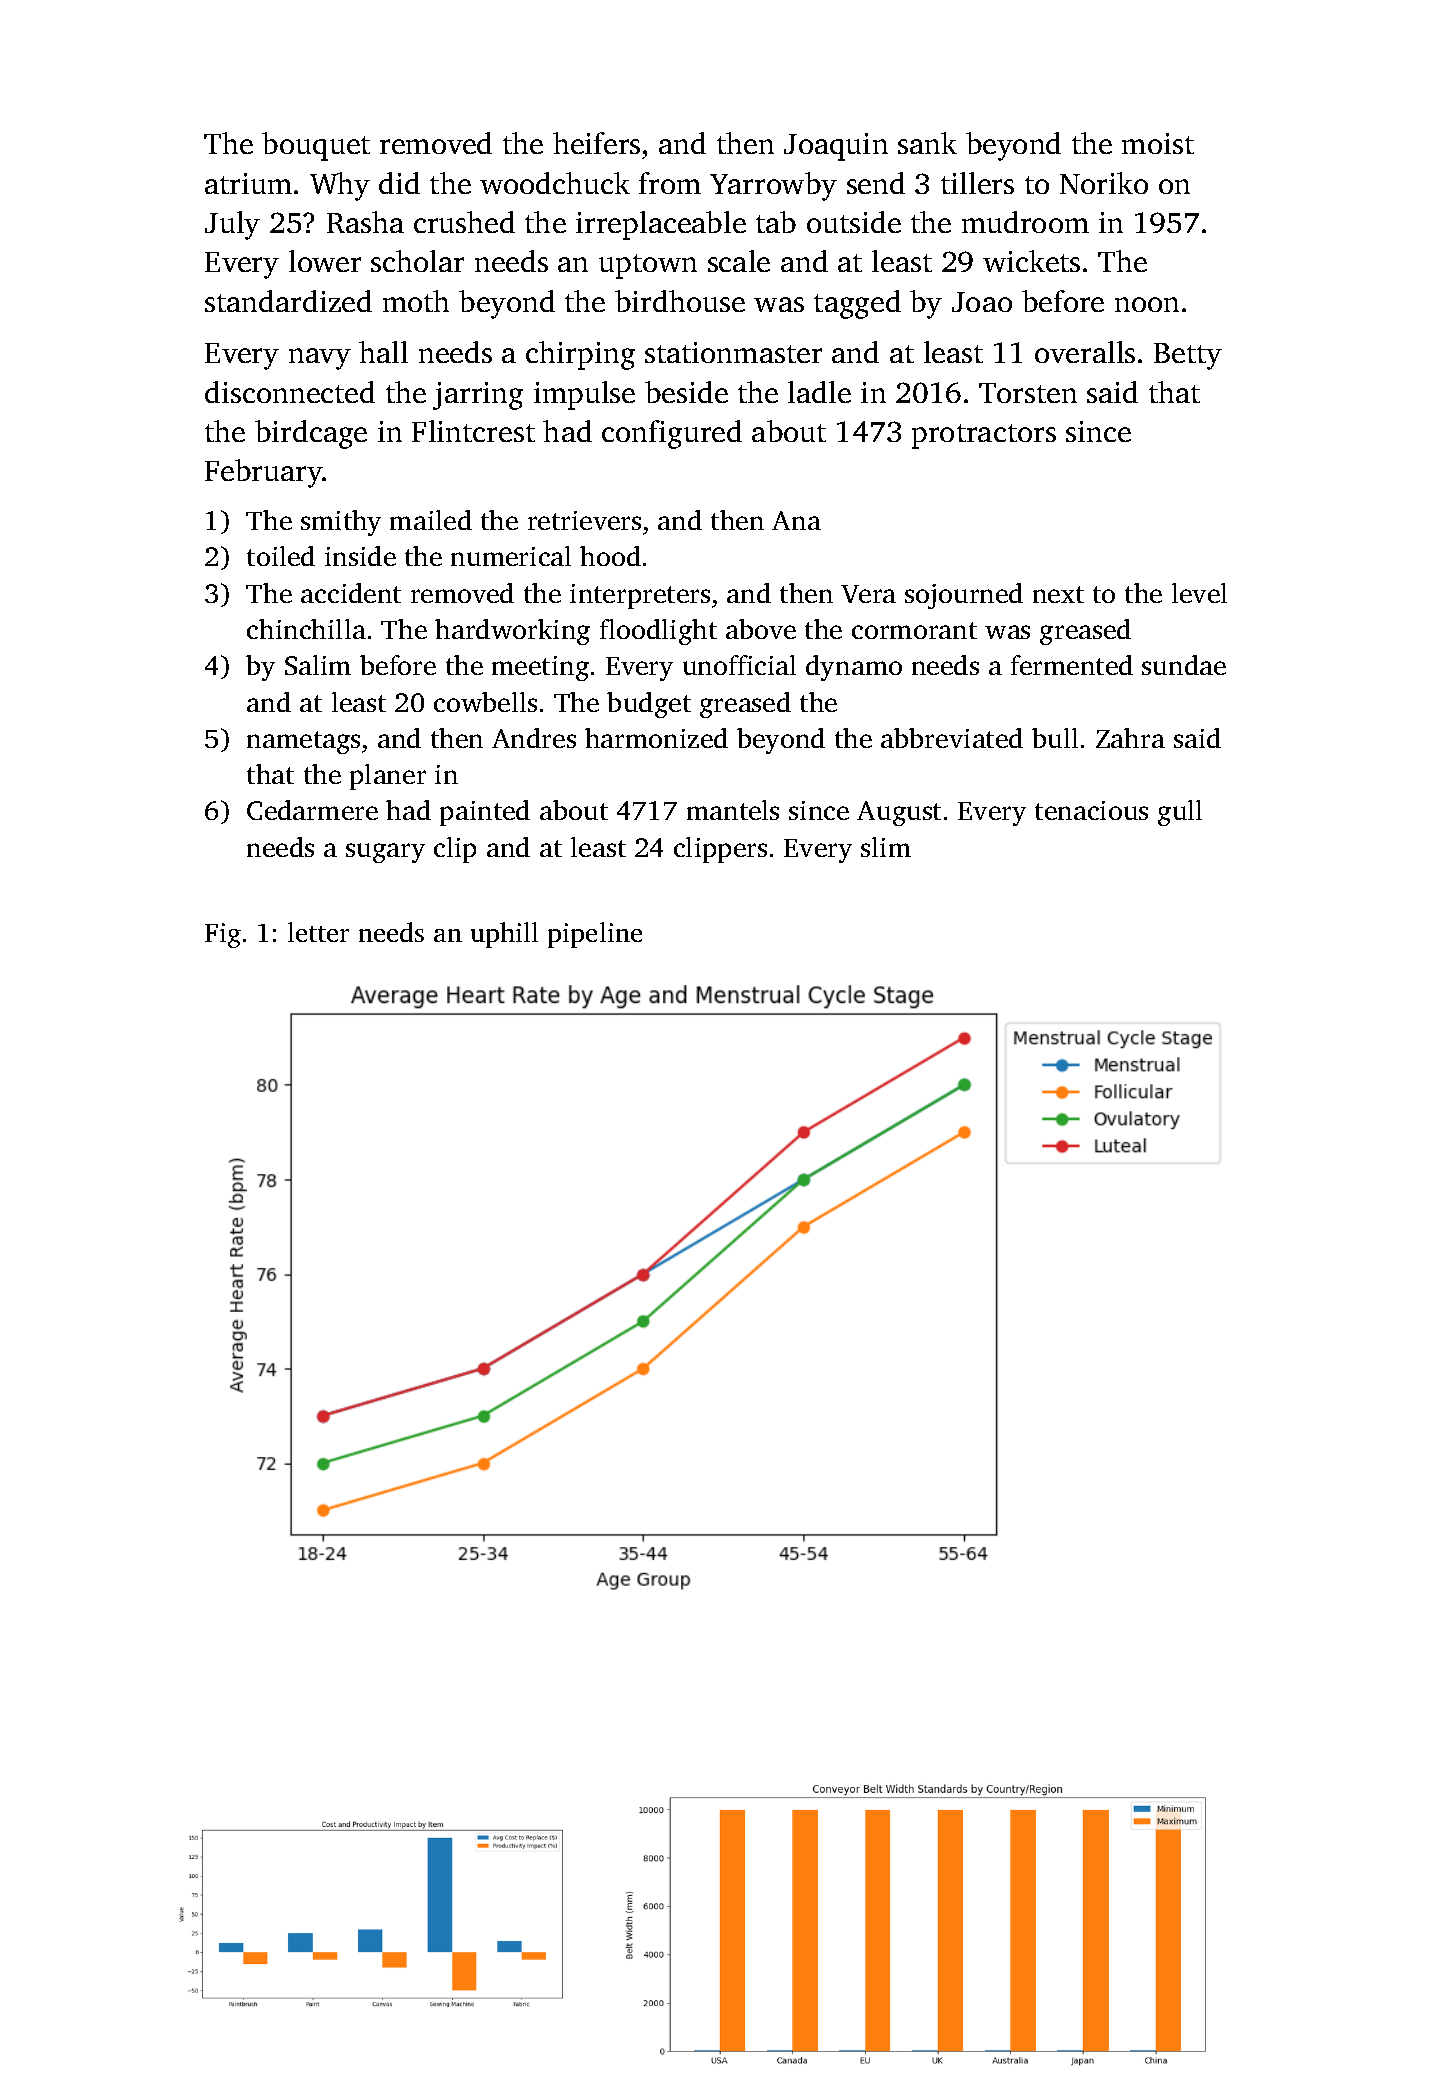  What do you see at coordinates (670, 183) in the document?
I see `from` at bounding box center [670, 183].
